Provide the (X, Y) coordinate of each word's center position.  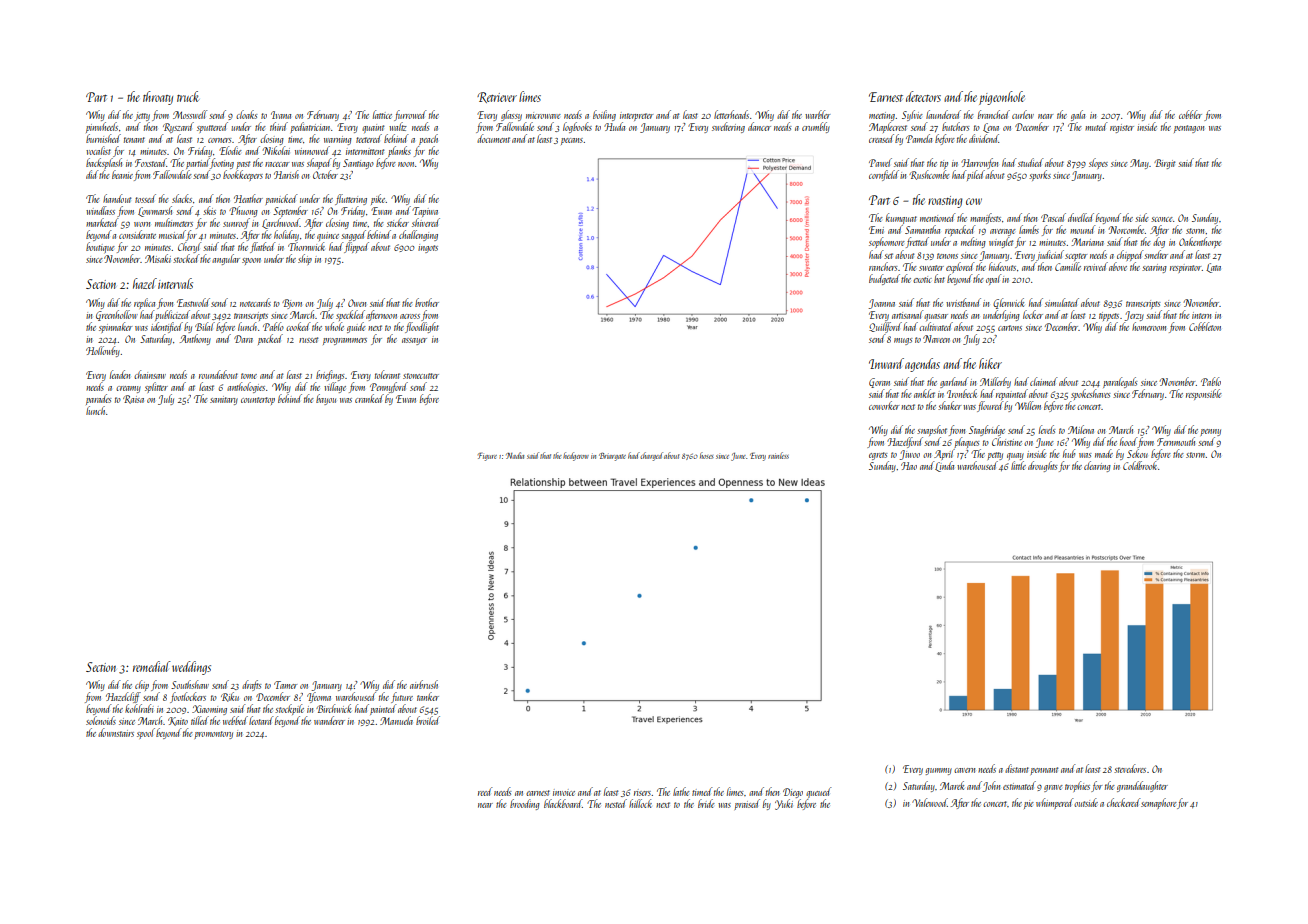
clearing (1097, 466)
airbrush (424, 684)
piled (976, 175)
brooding (525, 804)
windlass (100, 210)
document (493, 138)
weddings (191, 668)
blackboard (563, 803)
